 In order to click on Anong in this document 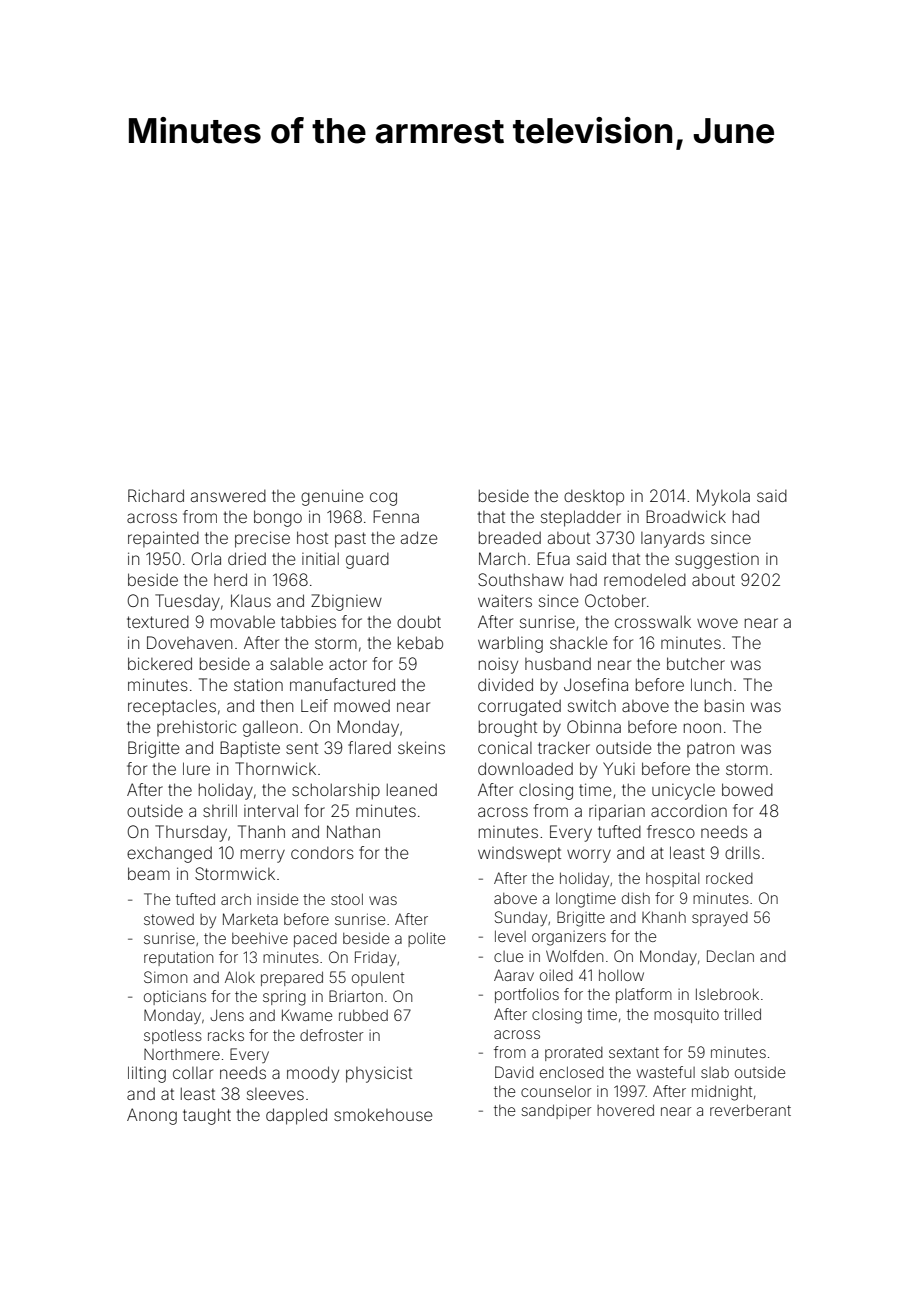, I will do `click(152, 1116)`.
